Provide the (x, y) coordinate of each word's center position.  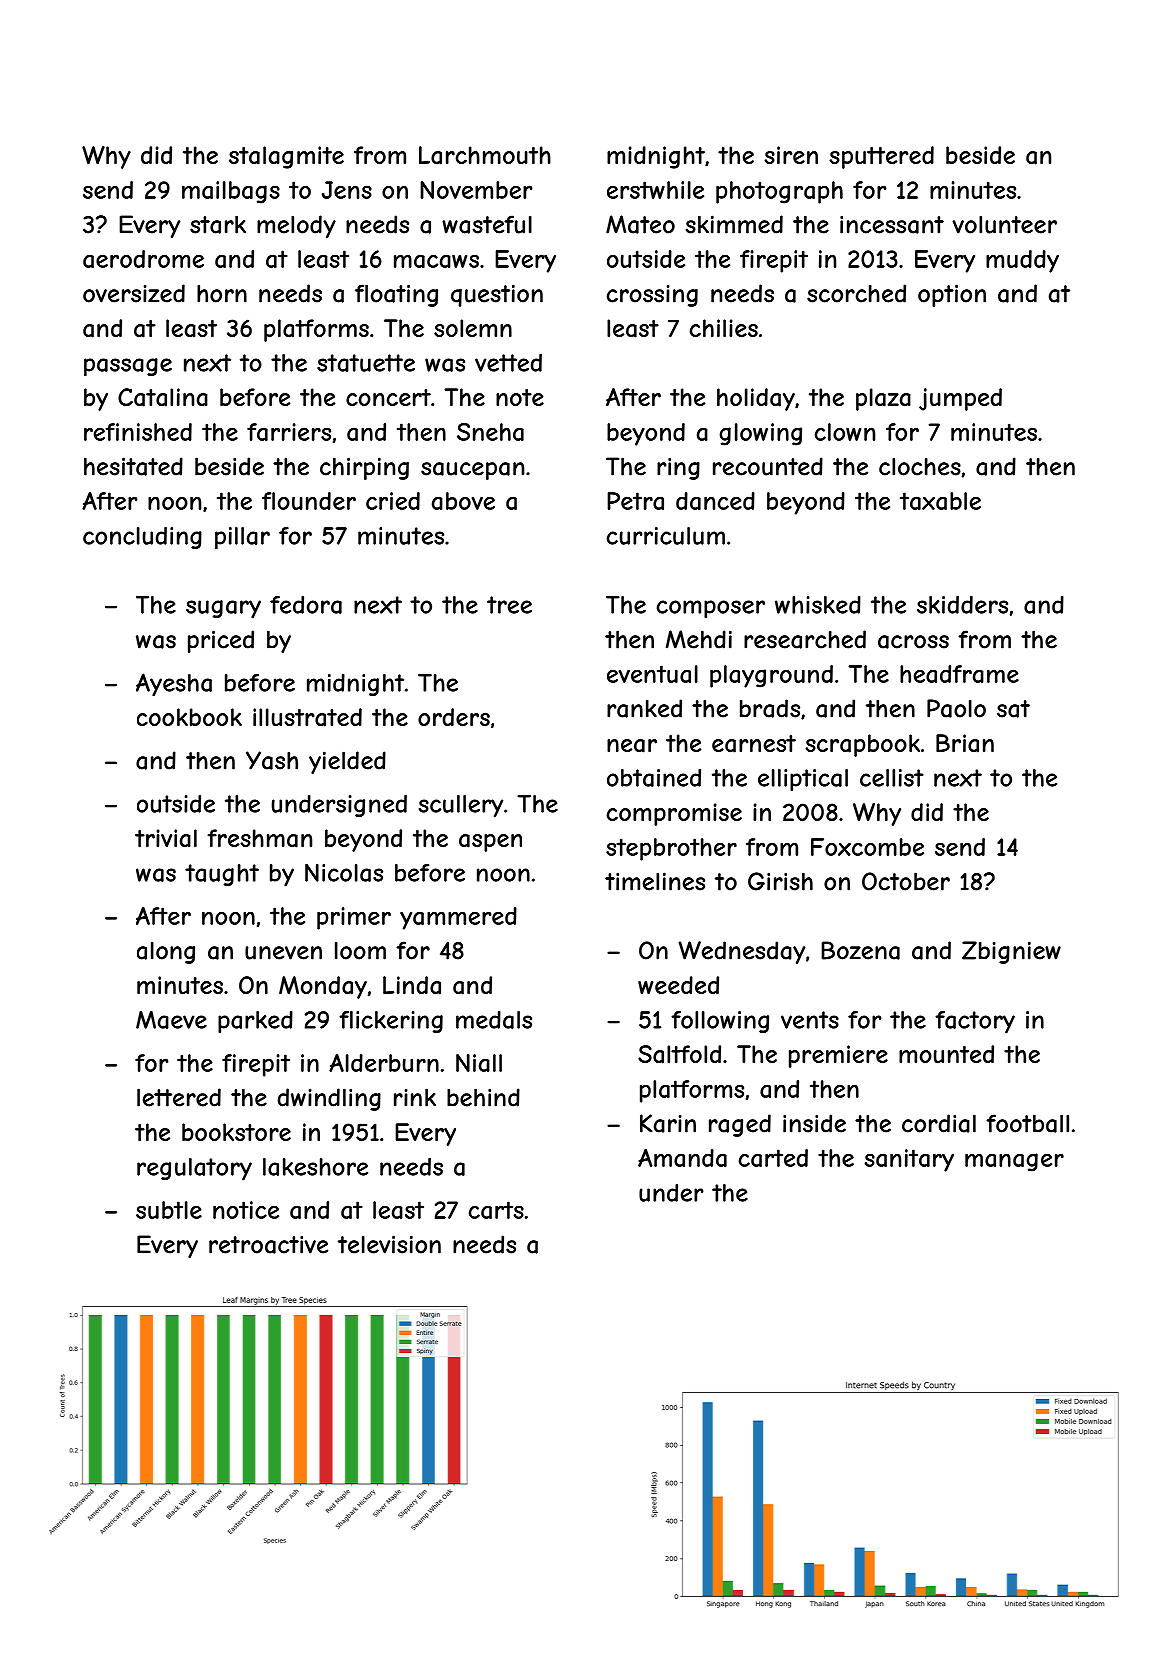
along (166, 953)
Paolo (956, 708)
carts (496, 1210)
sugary (223, 609)
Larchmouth (485, 155)
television (389, 1244)
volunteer (1004, 225)
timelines (655, 881)
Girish (780, 881)
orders (454, 717)
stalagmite (286, 157)
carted (773, 1158)
